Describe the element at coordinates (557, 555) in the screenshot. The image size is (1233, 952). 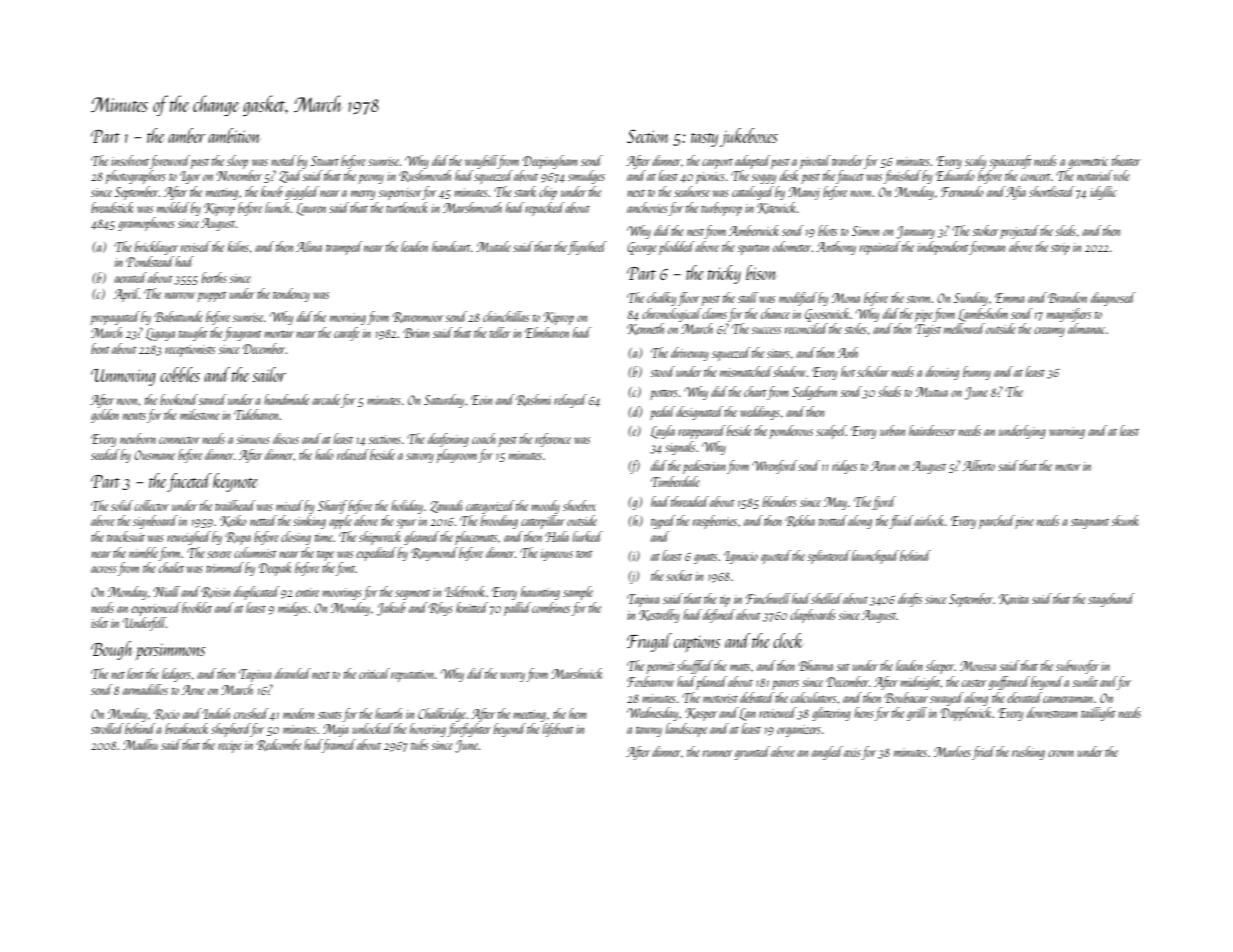
I see `igneous` at that location.
